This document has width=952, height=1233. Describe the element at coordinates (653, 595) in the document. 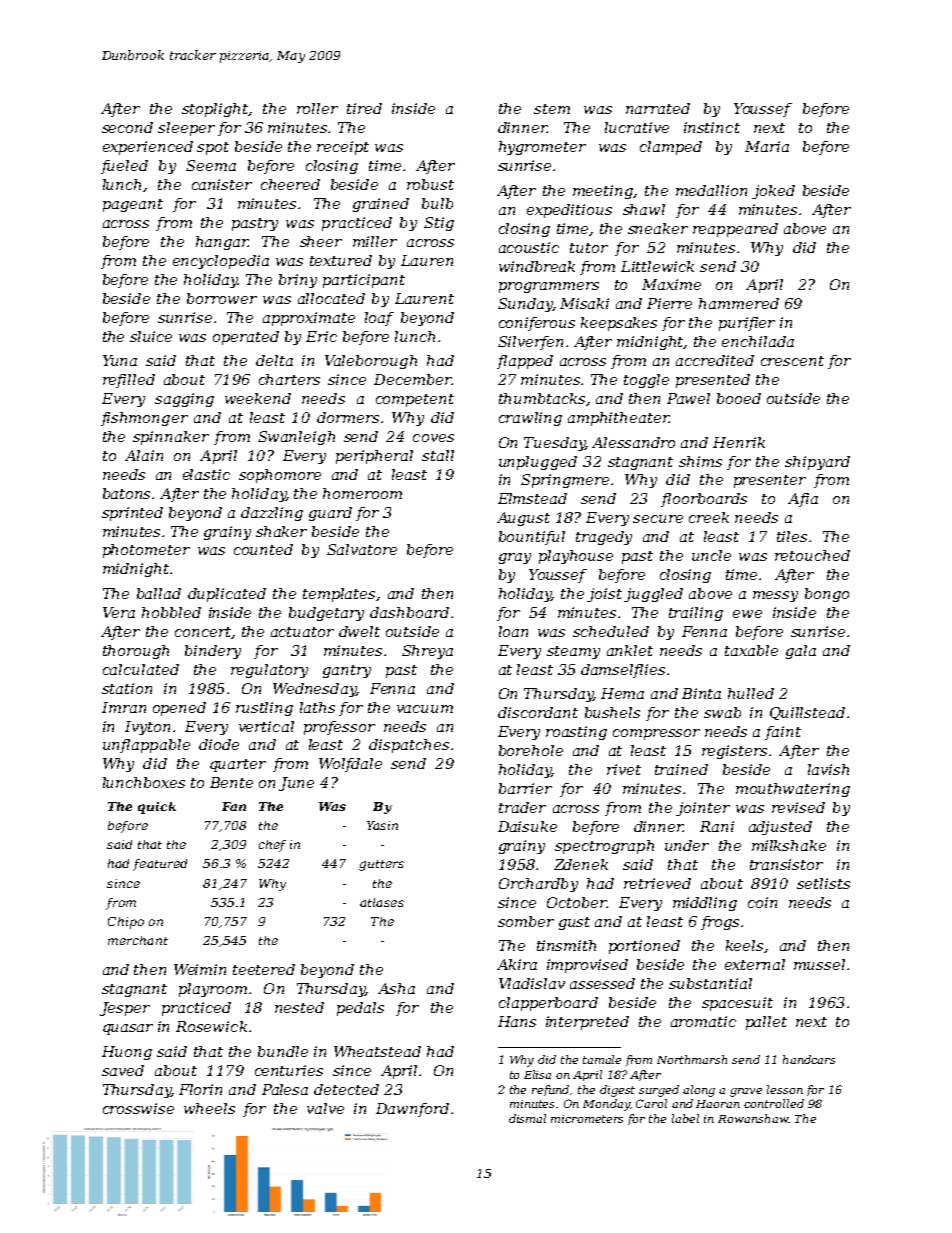

I see `juggled` at that location.
